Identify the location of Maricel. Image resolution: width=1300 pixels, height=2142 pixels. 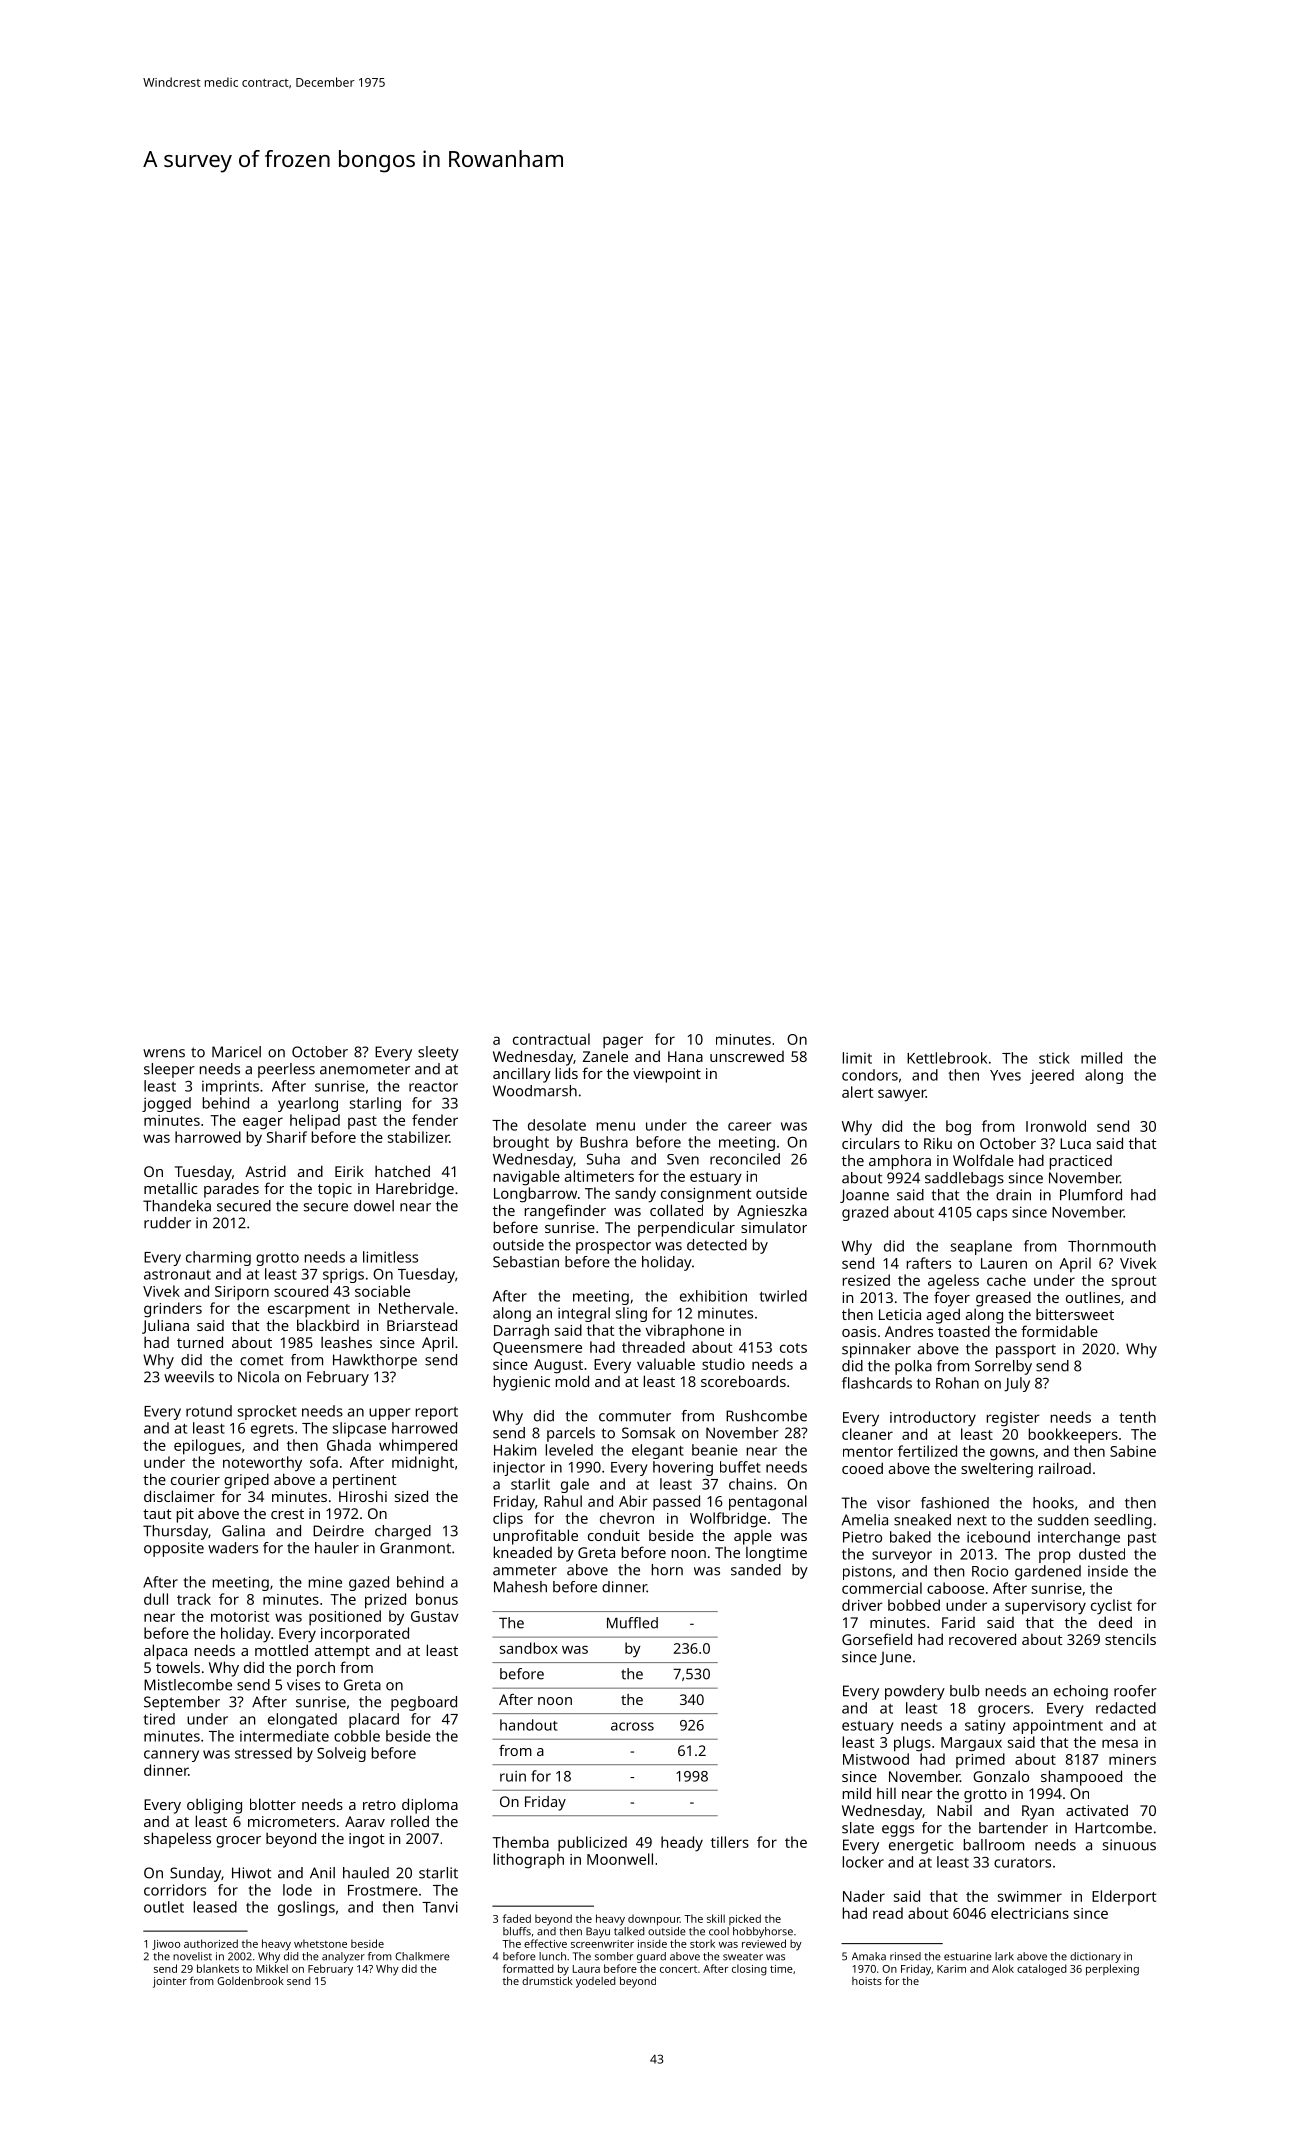
(236, 1052).
